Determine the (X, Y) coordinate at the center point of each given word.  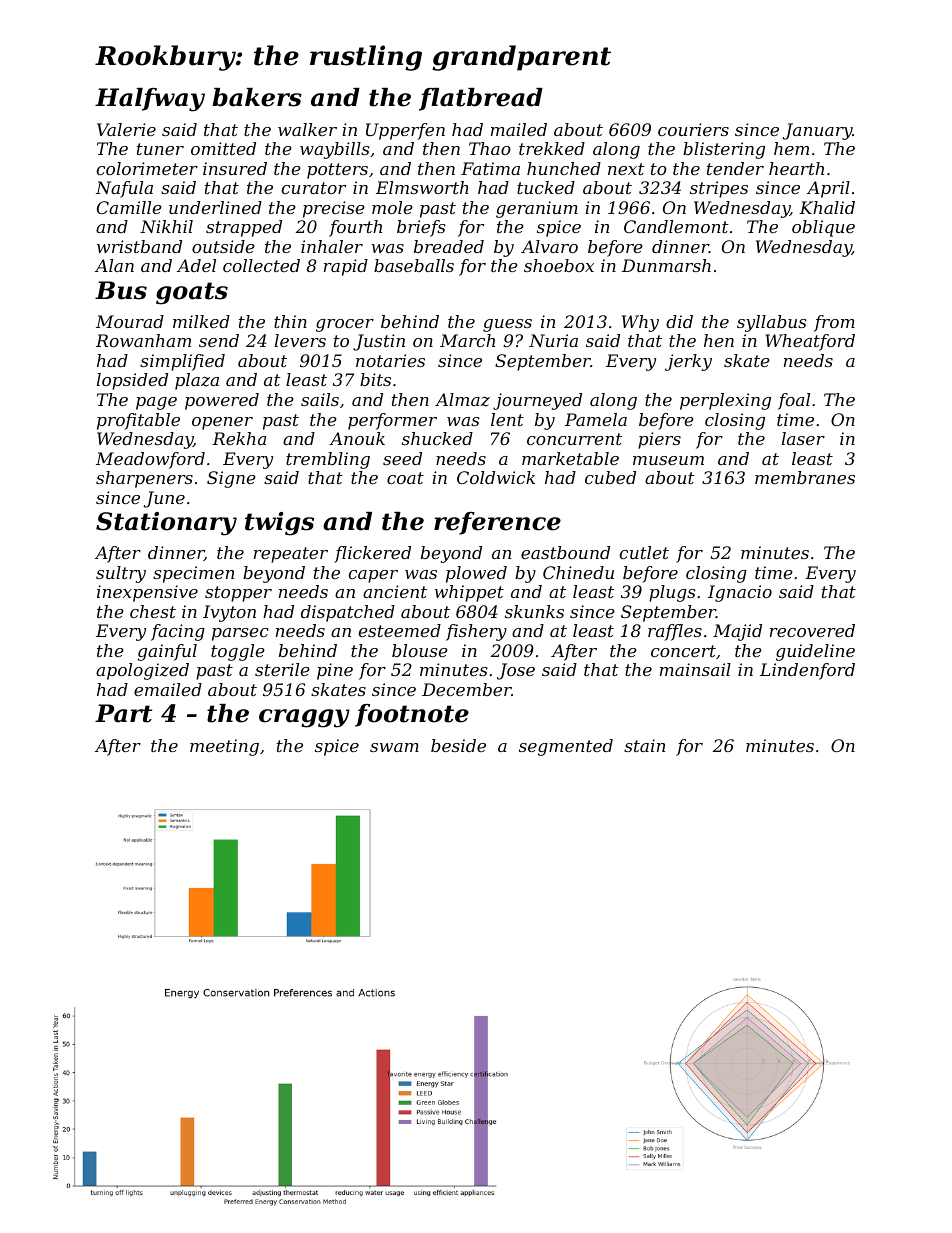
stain (644, 745)
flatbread (481, 99)
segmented (566, 747)
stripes (719, 189)
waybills (335, 150)
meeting (224, 747)
